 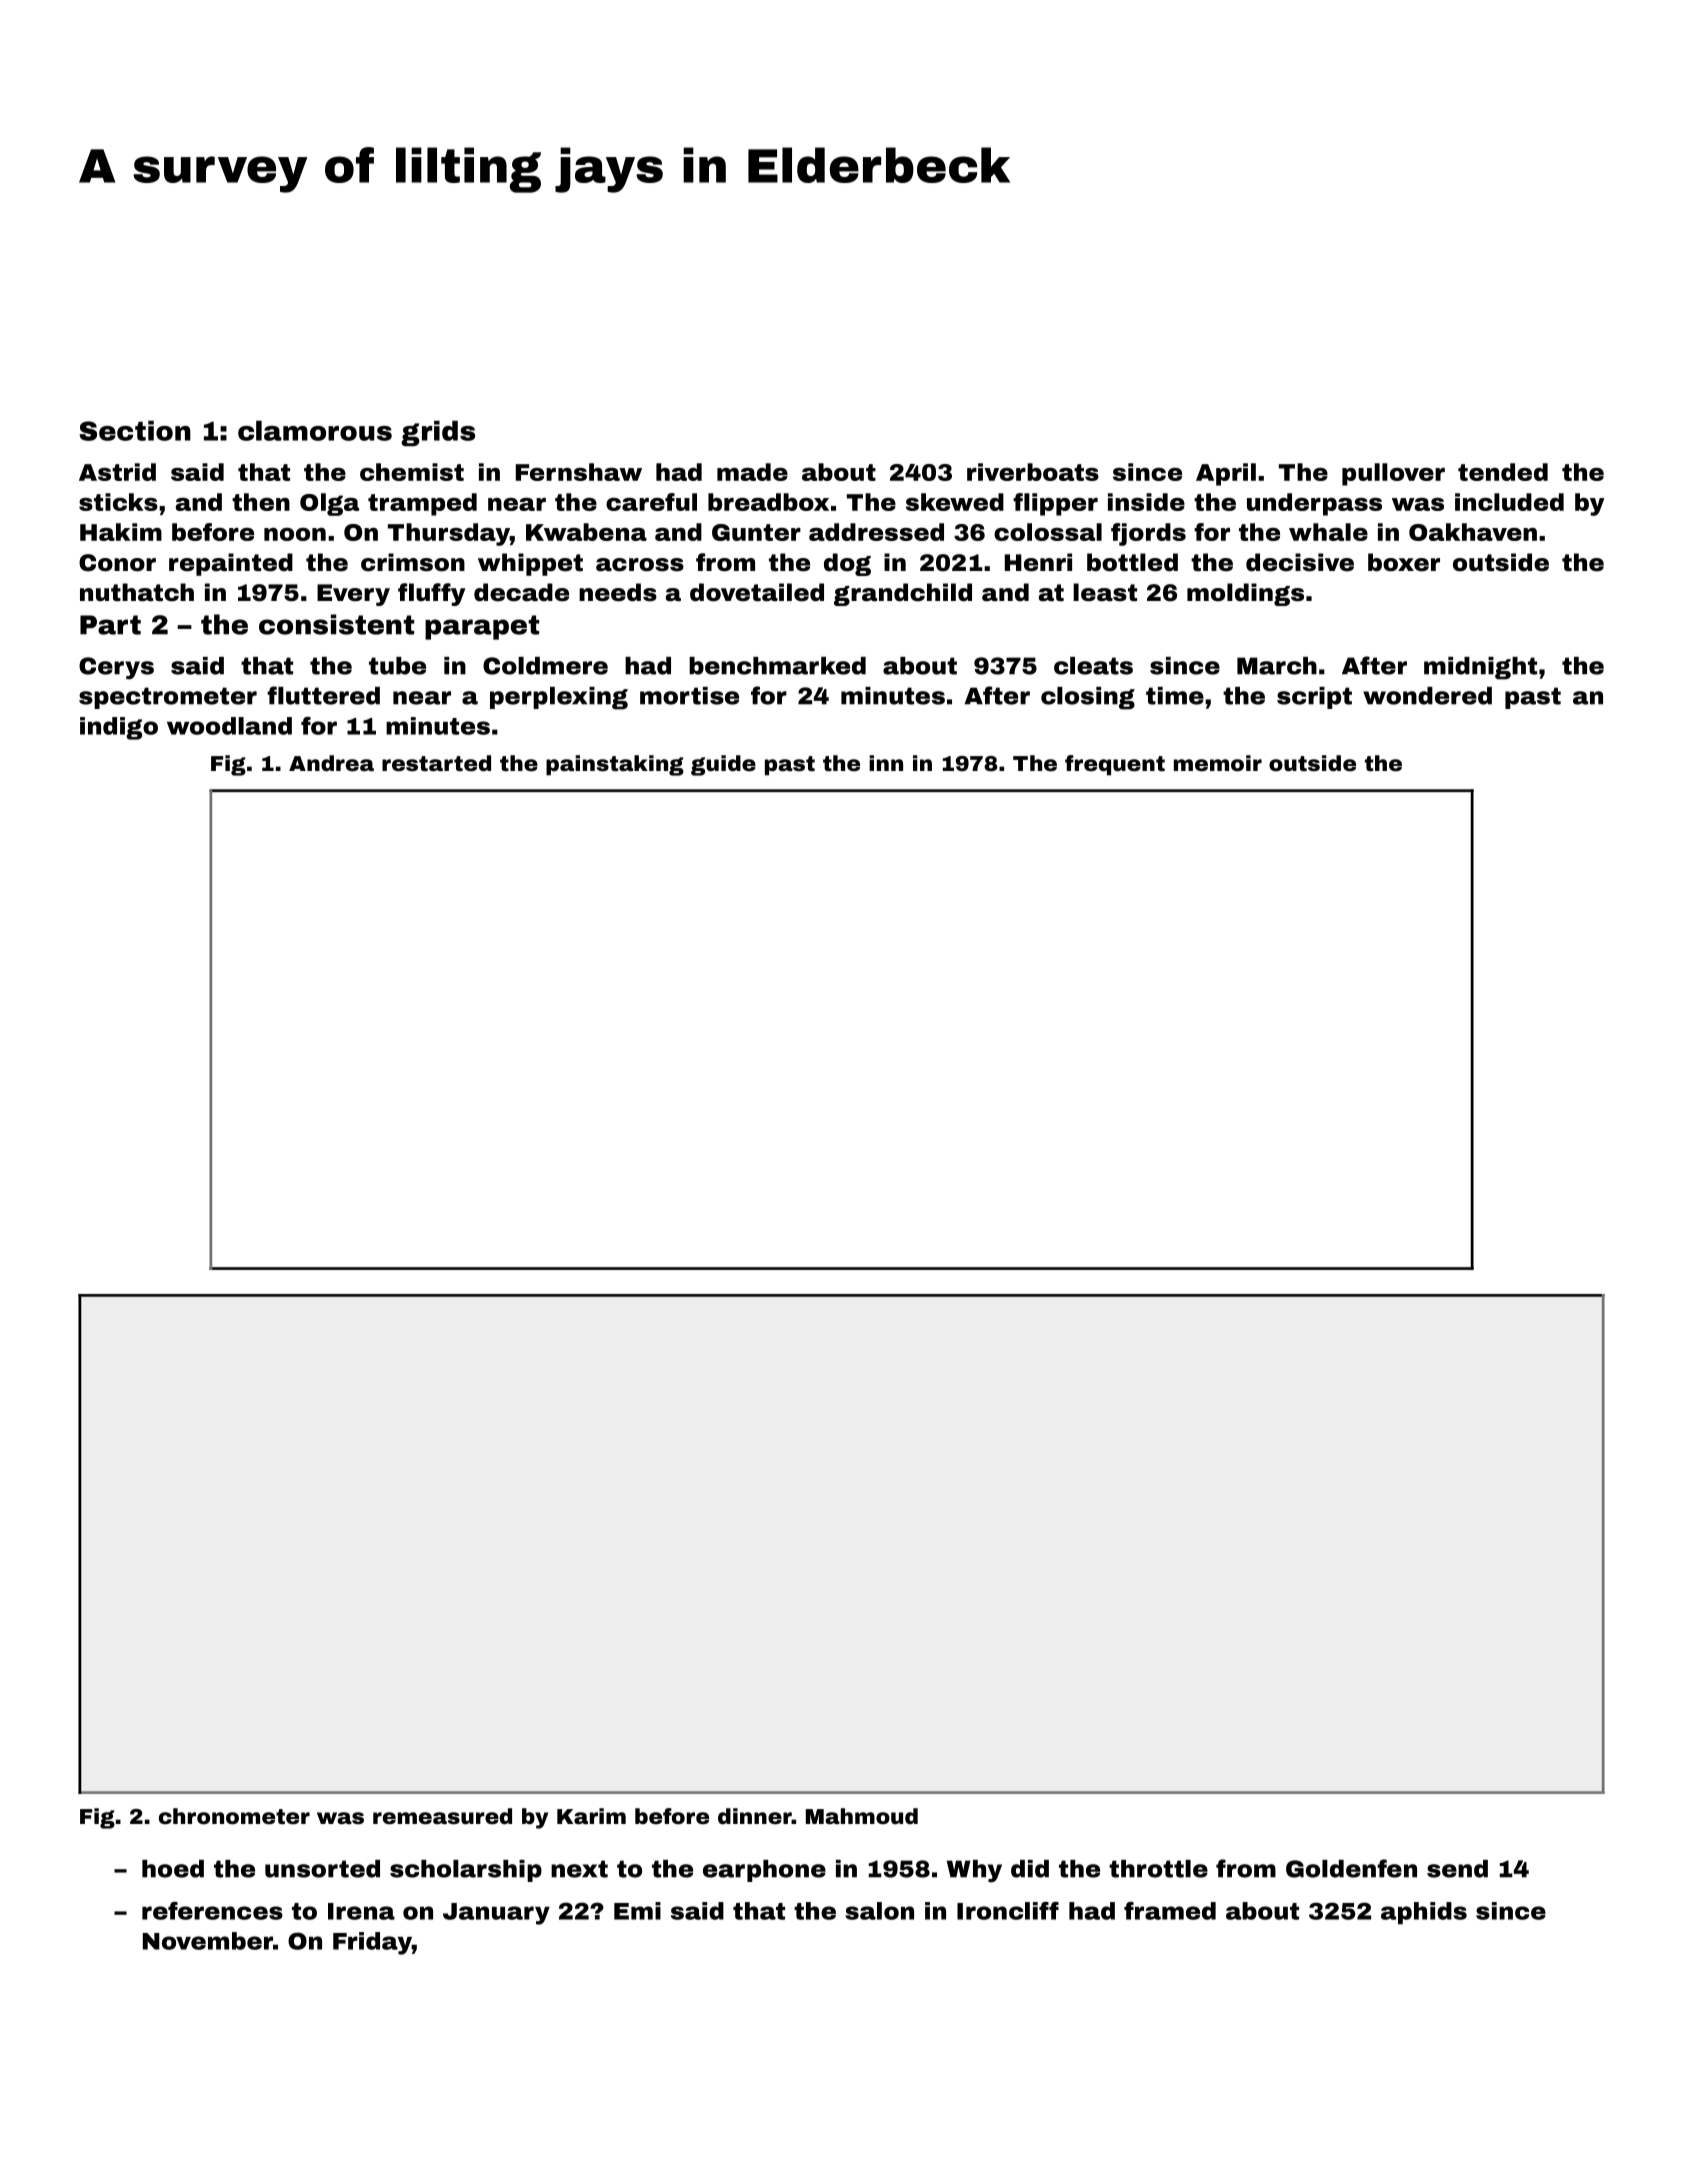 I want to click on fjords, so click(x=1148, y=534).
